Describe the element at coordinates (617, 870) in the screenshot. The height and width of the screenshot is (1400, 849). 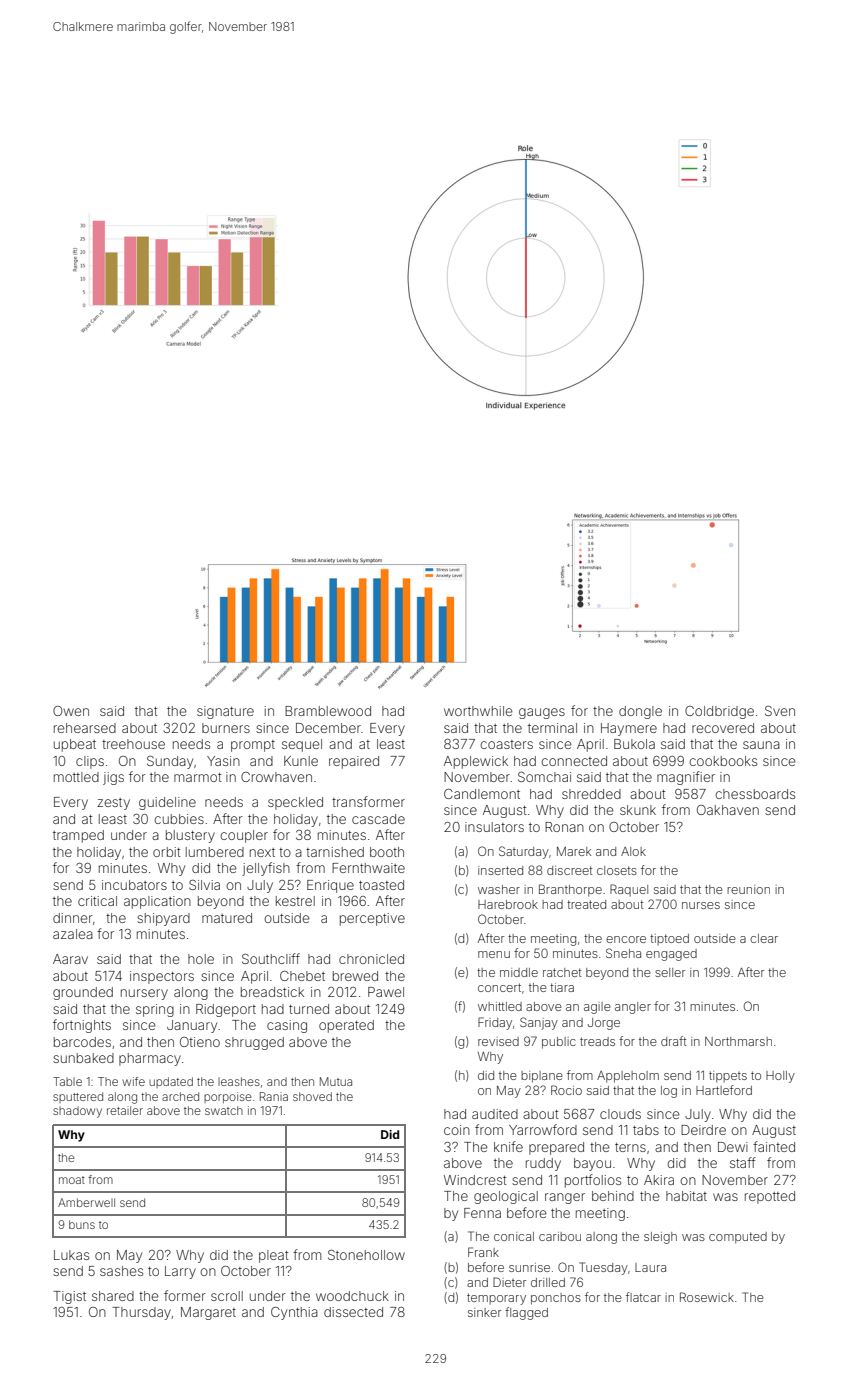
I see `closets` at that location.
